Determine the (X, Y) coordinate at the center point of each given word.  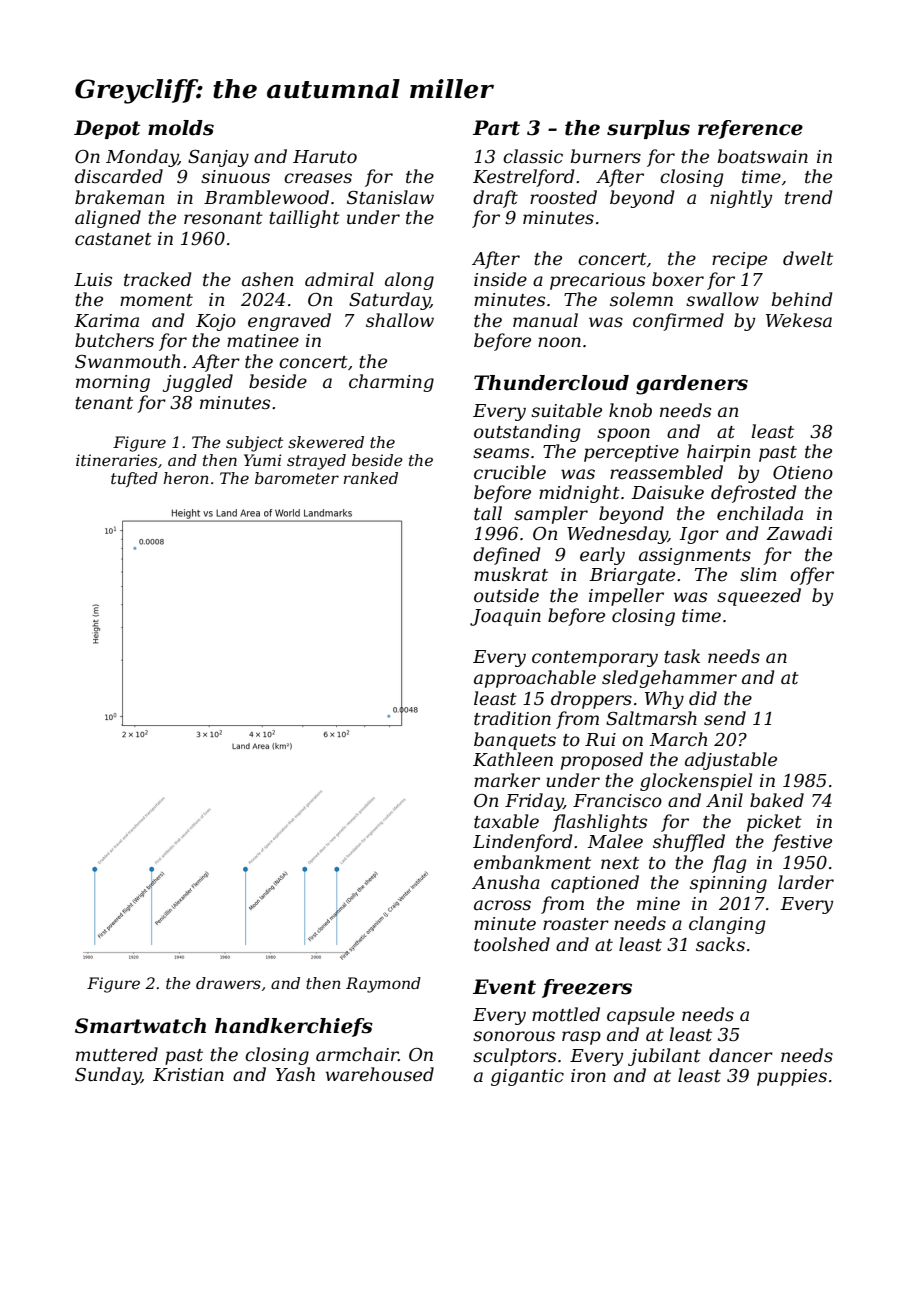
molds (181, 128)
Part (496, 128)
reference (750, 129)
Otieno (803, 473)
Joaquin (505, 617)
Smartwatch (140, 1026)
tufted (134, 479)
